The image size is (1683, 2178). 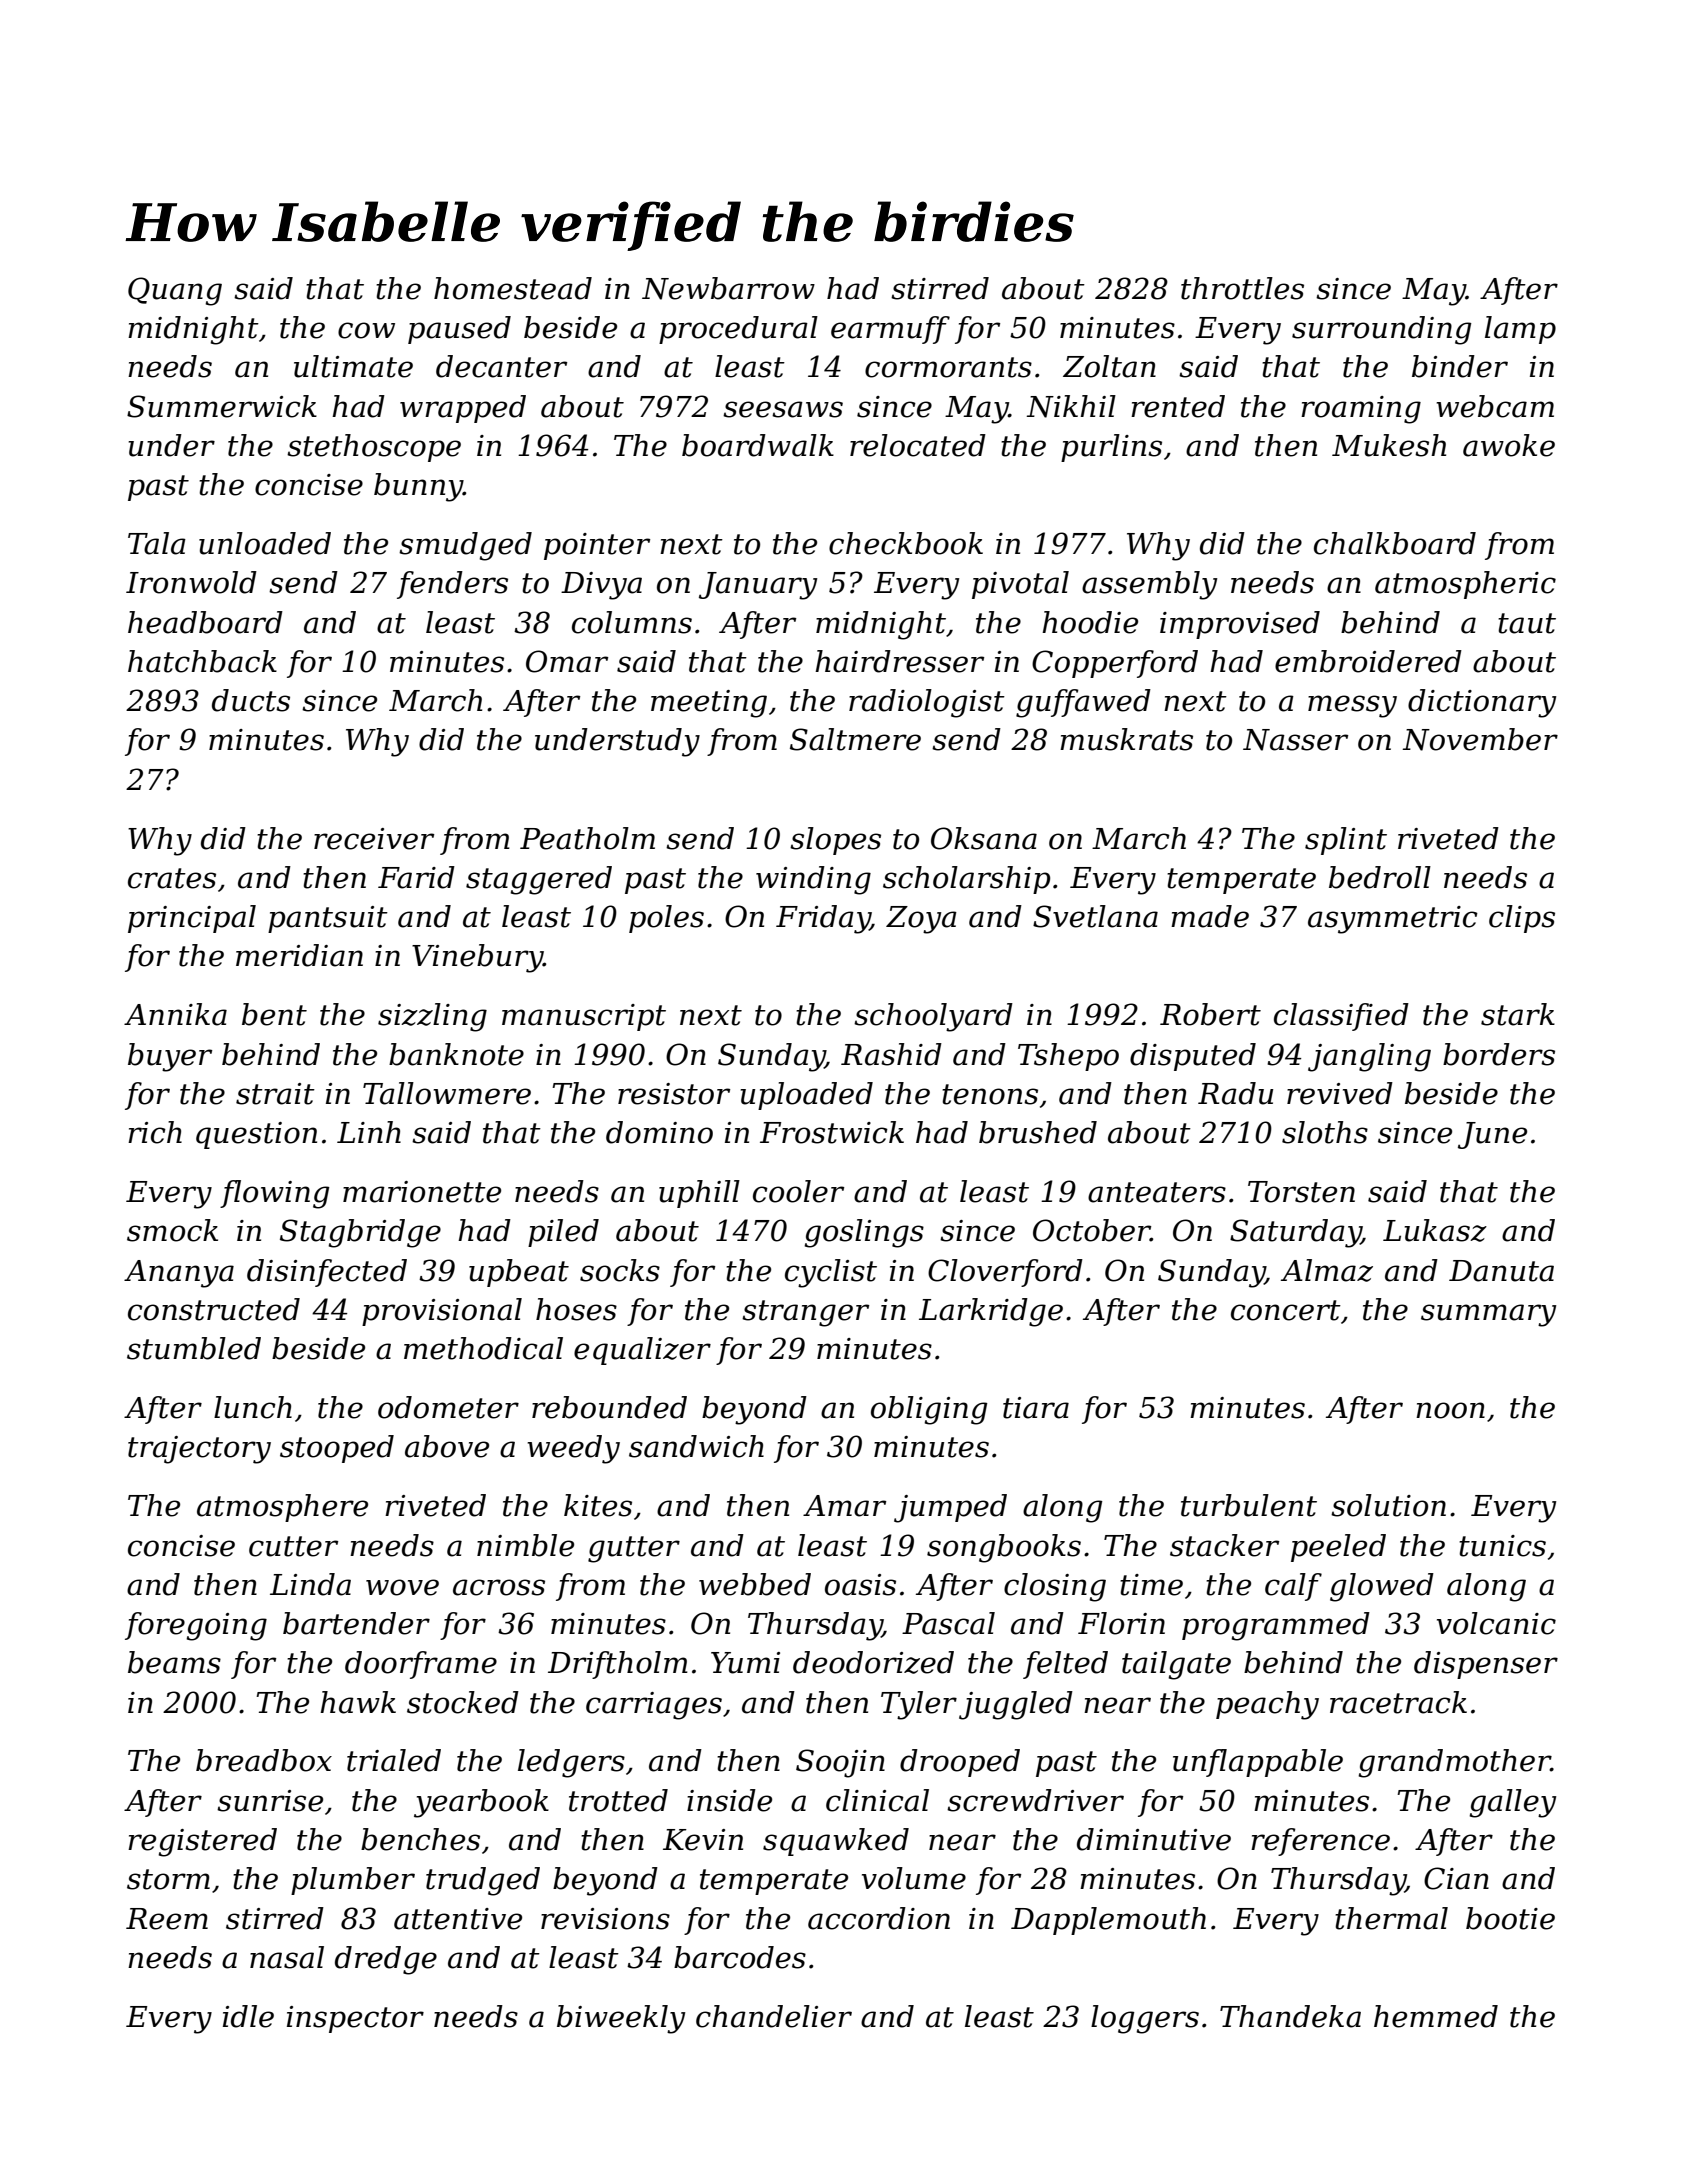 What do you see at coordinates (513, 288) in the page?
I see `homestead` at bounding box center [513, 288].
